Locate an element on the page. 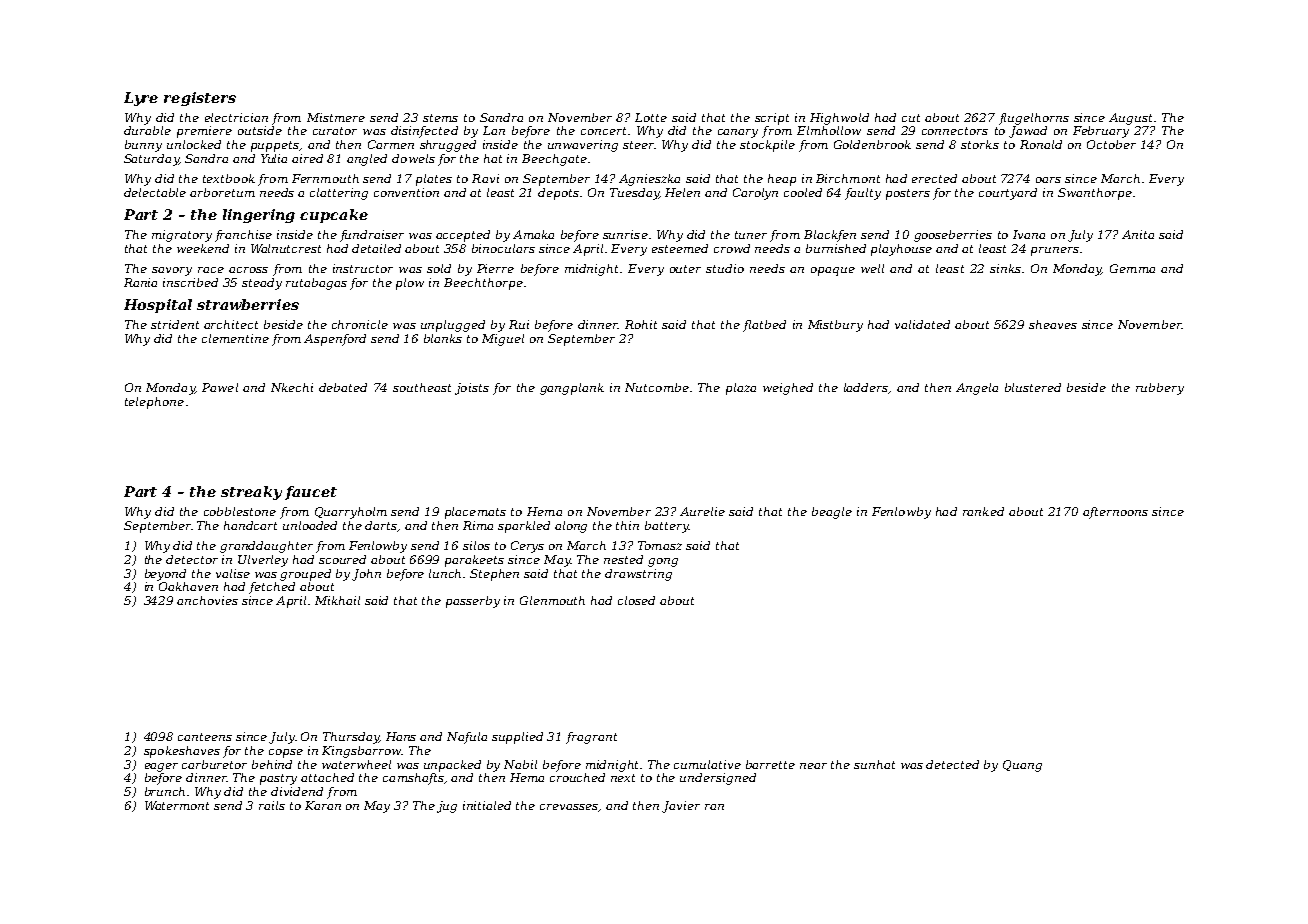 This page has width=1308, height=924. Ulverley is located at coordinates (263, 561).
